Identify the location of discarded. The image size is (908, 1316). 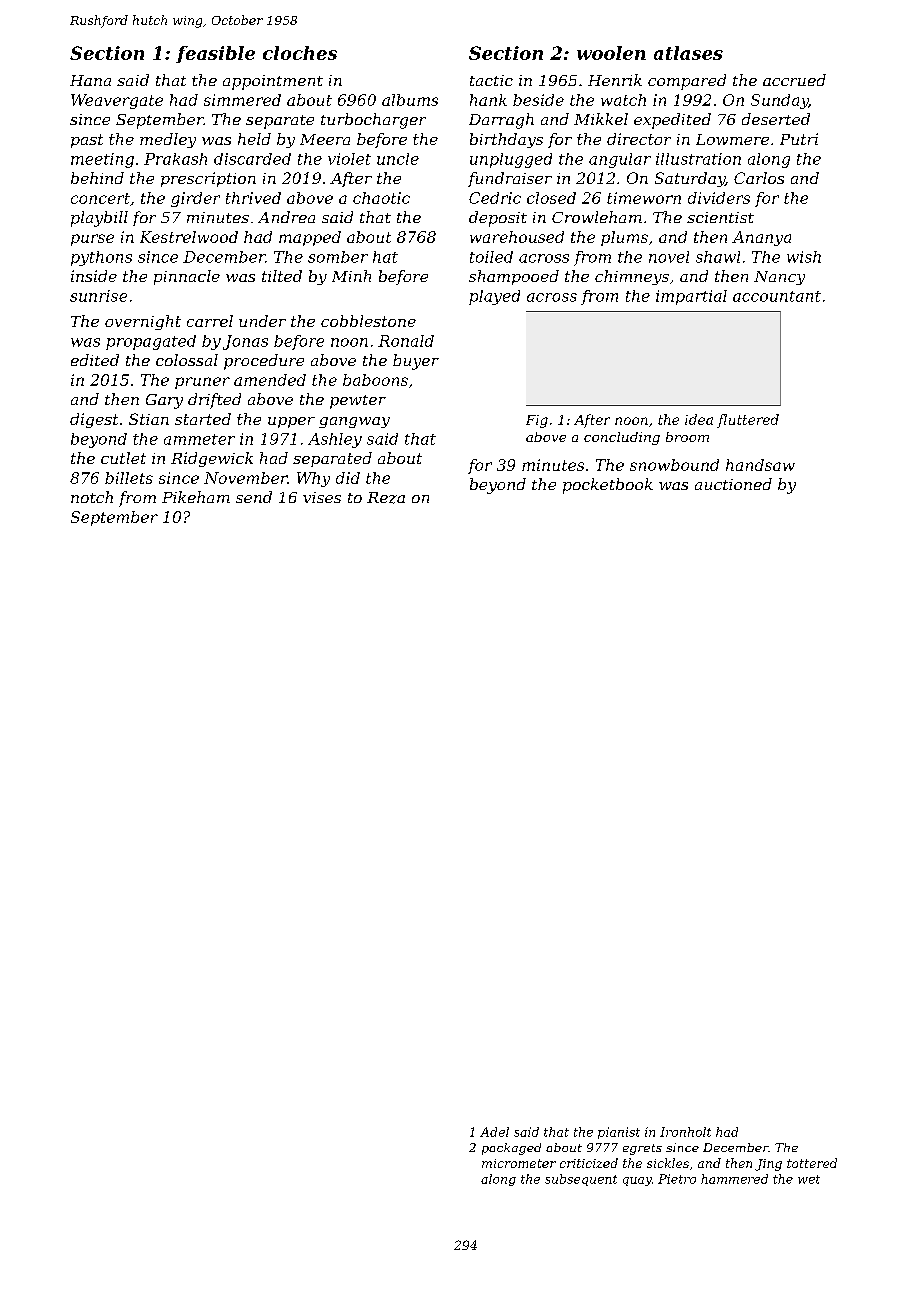
(252, 159).
